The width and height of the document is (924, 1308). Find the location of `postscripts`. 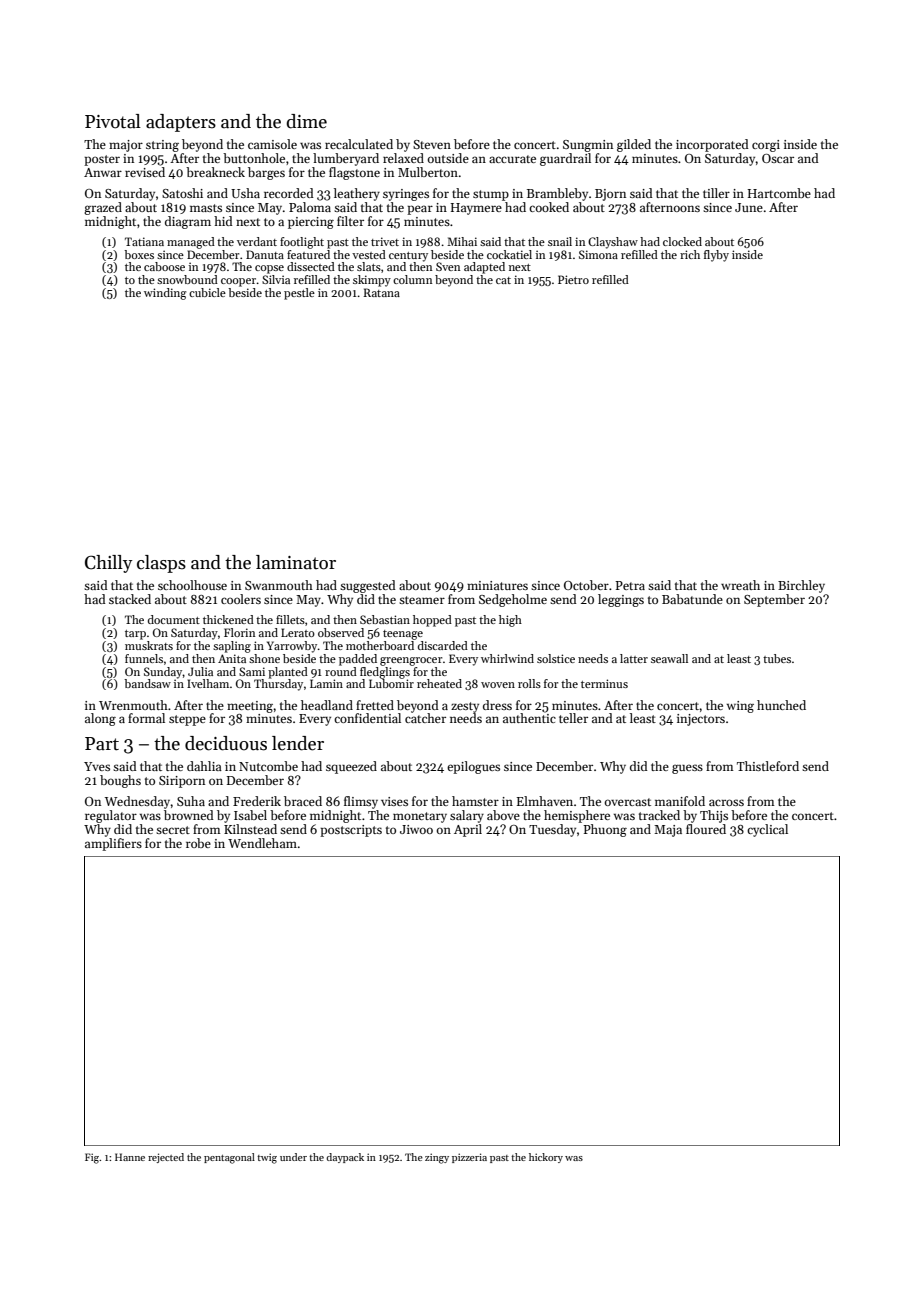

postscripts is located at coordinates (351, 831).
